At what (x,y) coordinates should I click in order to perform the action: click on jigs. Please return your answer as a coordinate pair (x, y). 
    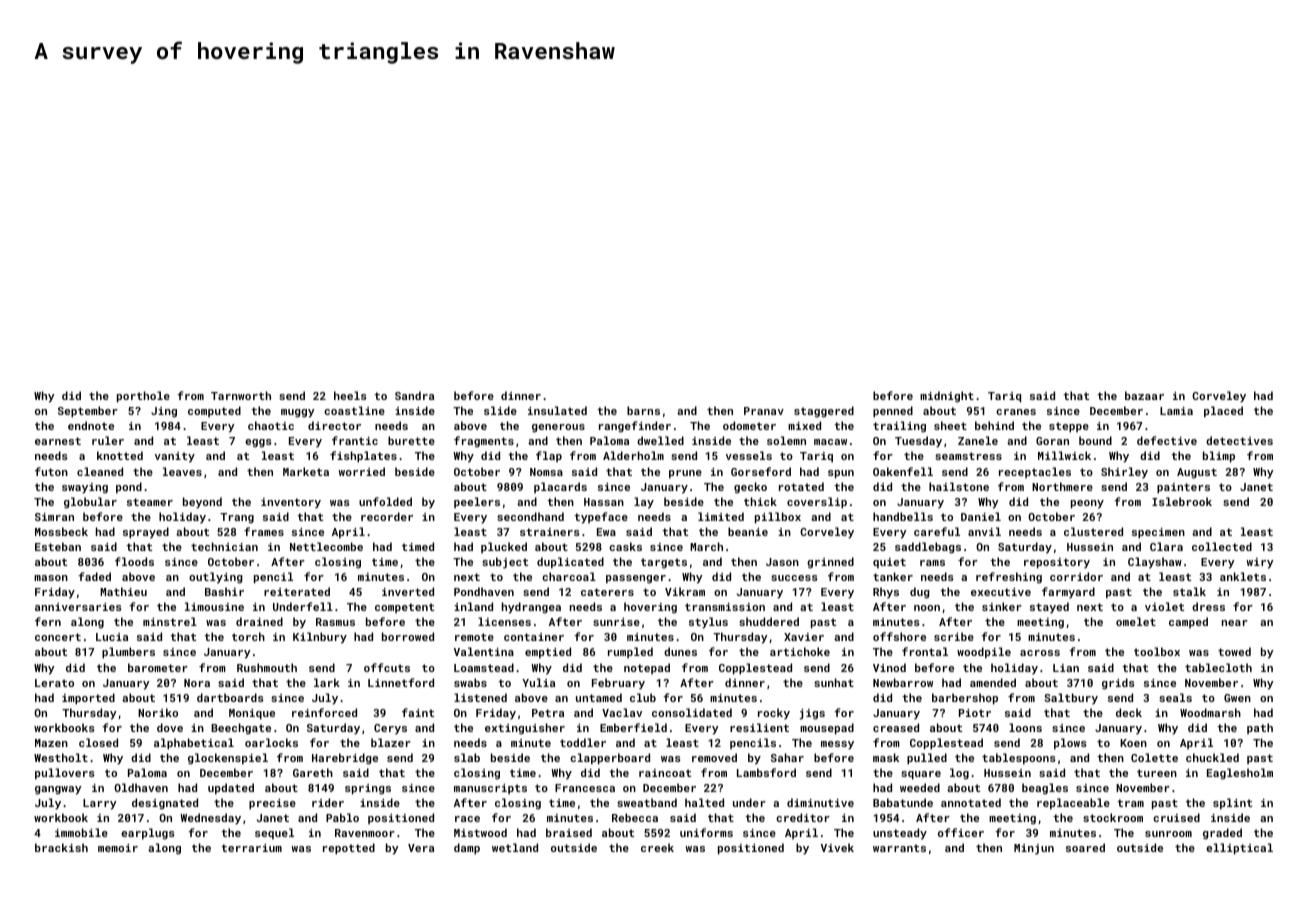
    Looking at the image, I should click on (812, 714).
